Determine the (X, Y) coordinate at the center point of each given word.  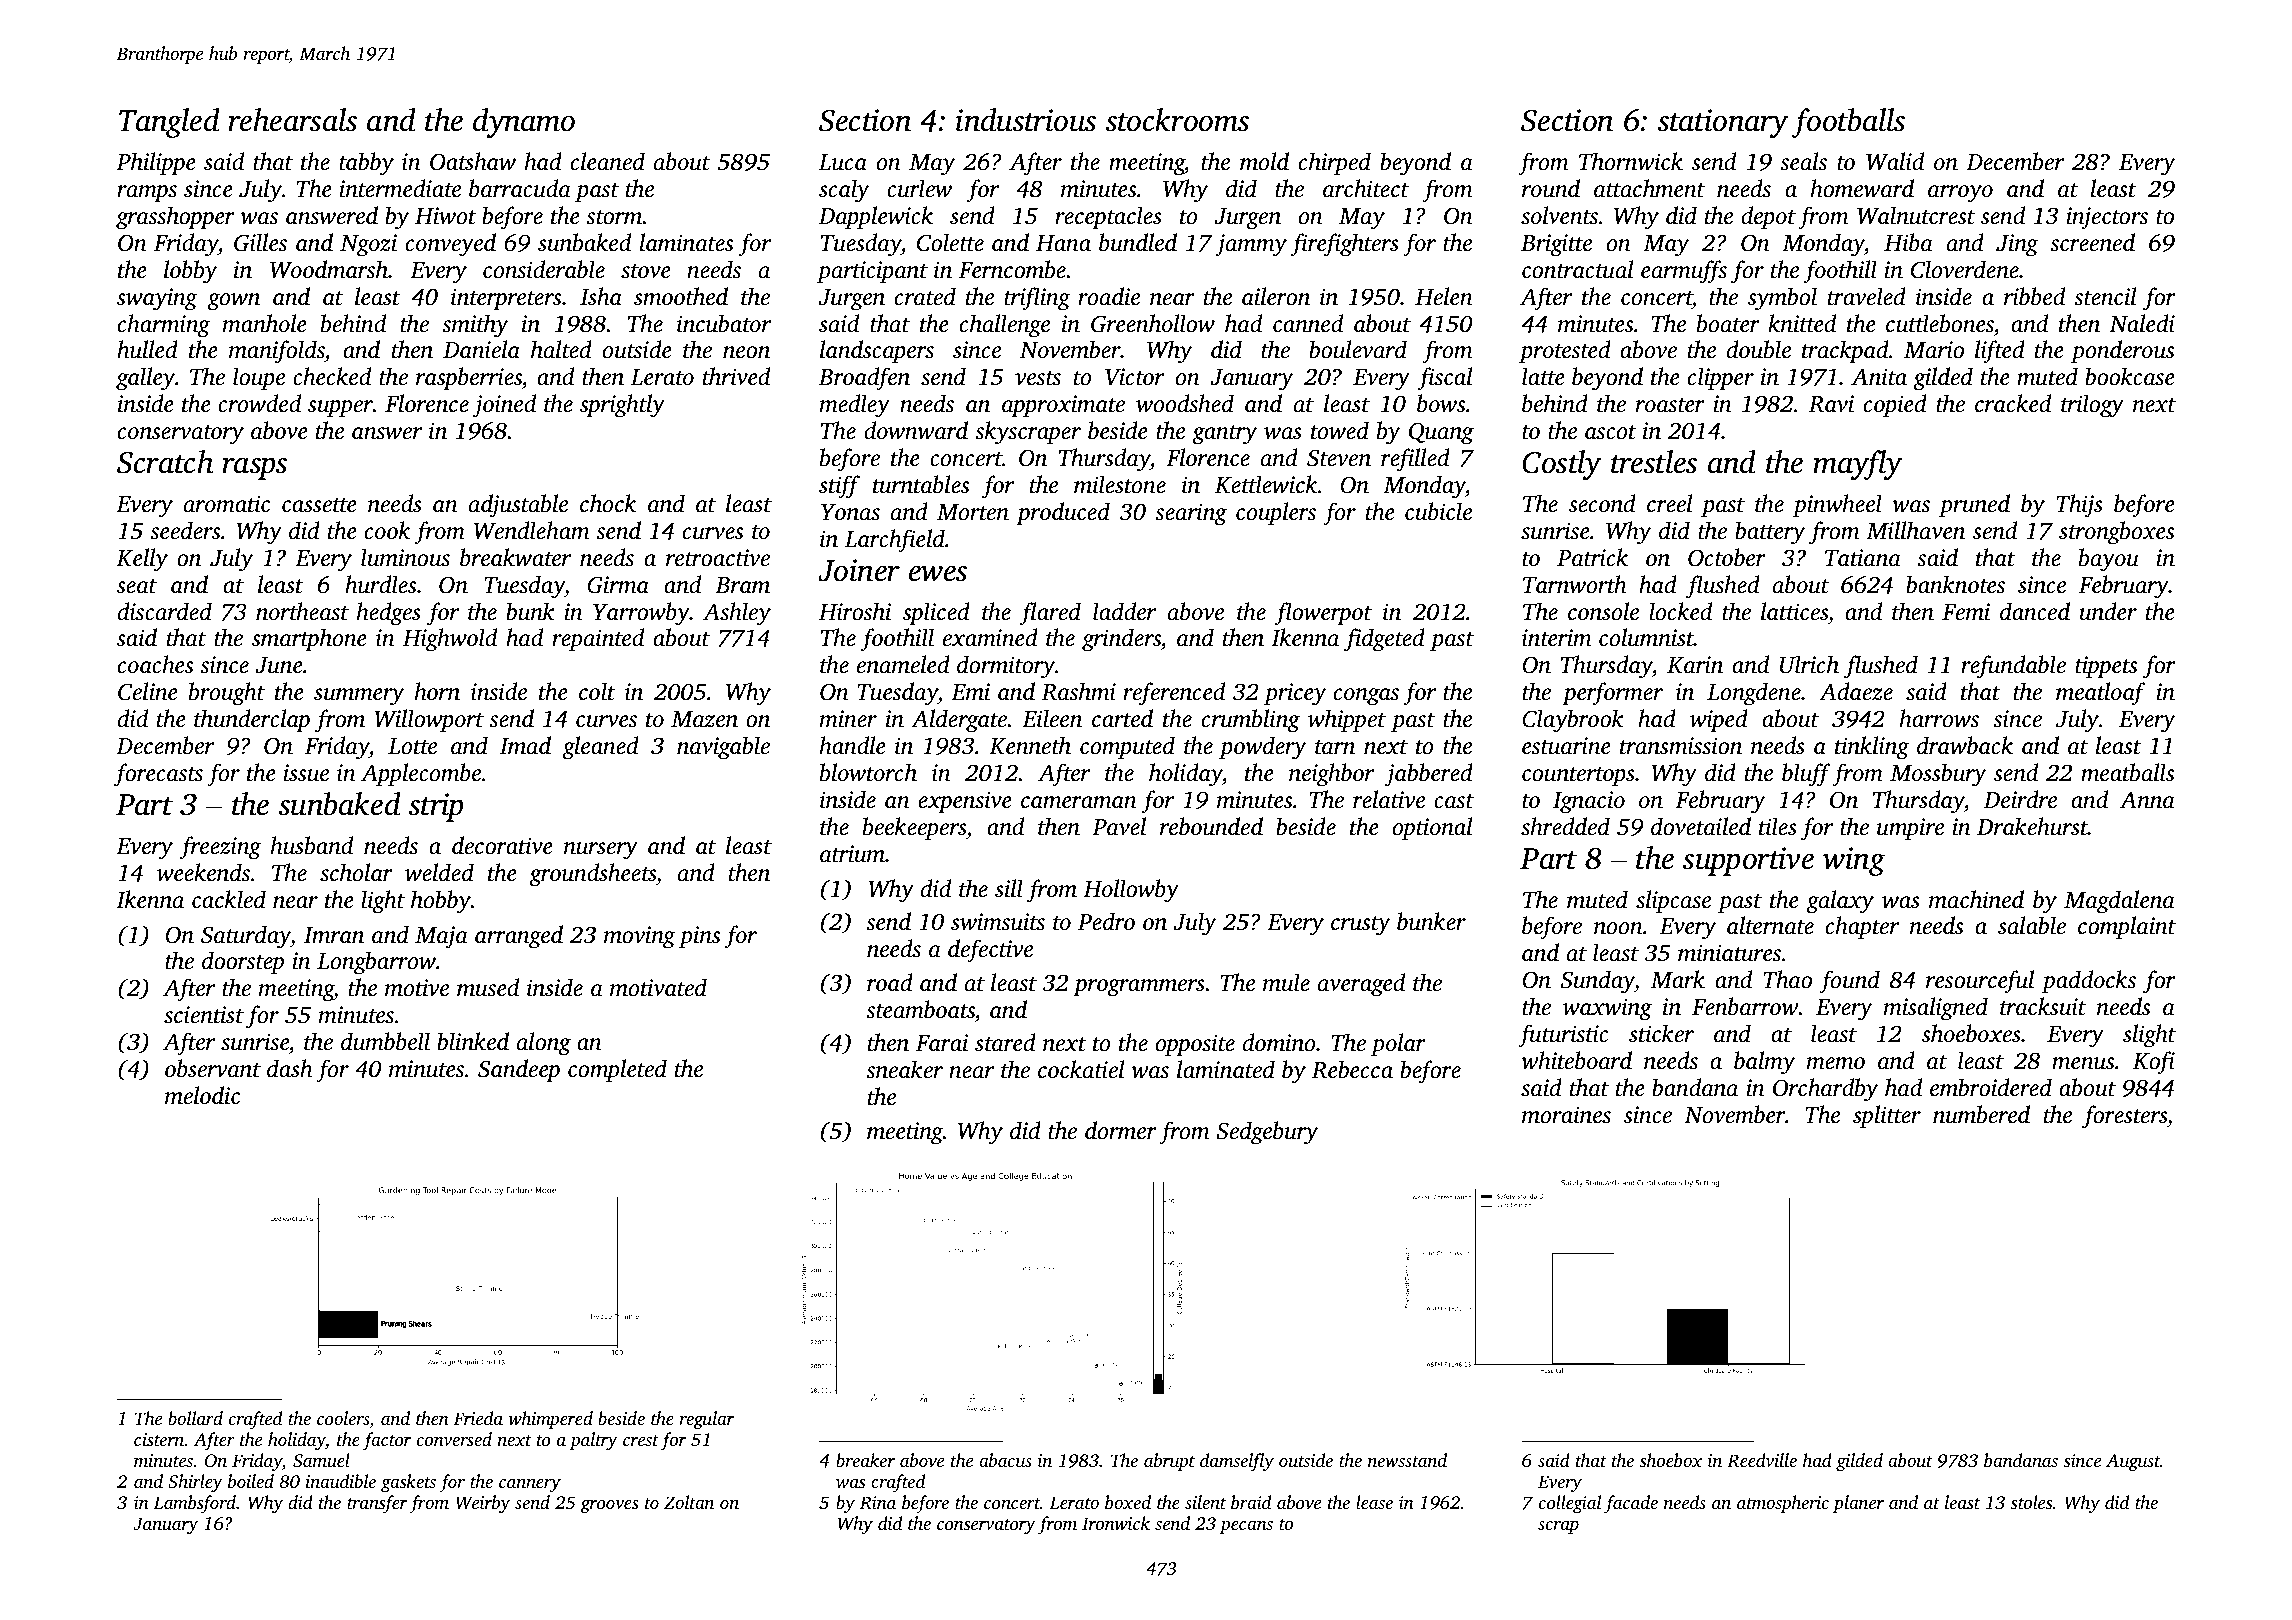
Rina (878, 1503)
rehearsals (292, 120)
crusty (1361, 926)
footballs (1848, 123)
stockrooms (1177, 120)
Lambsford (195, 1504)
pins (699, 937)
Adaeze (1856, 691)
